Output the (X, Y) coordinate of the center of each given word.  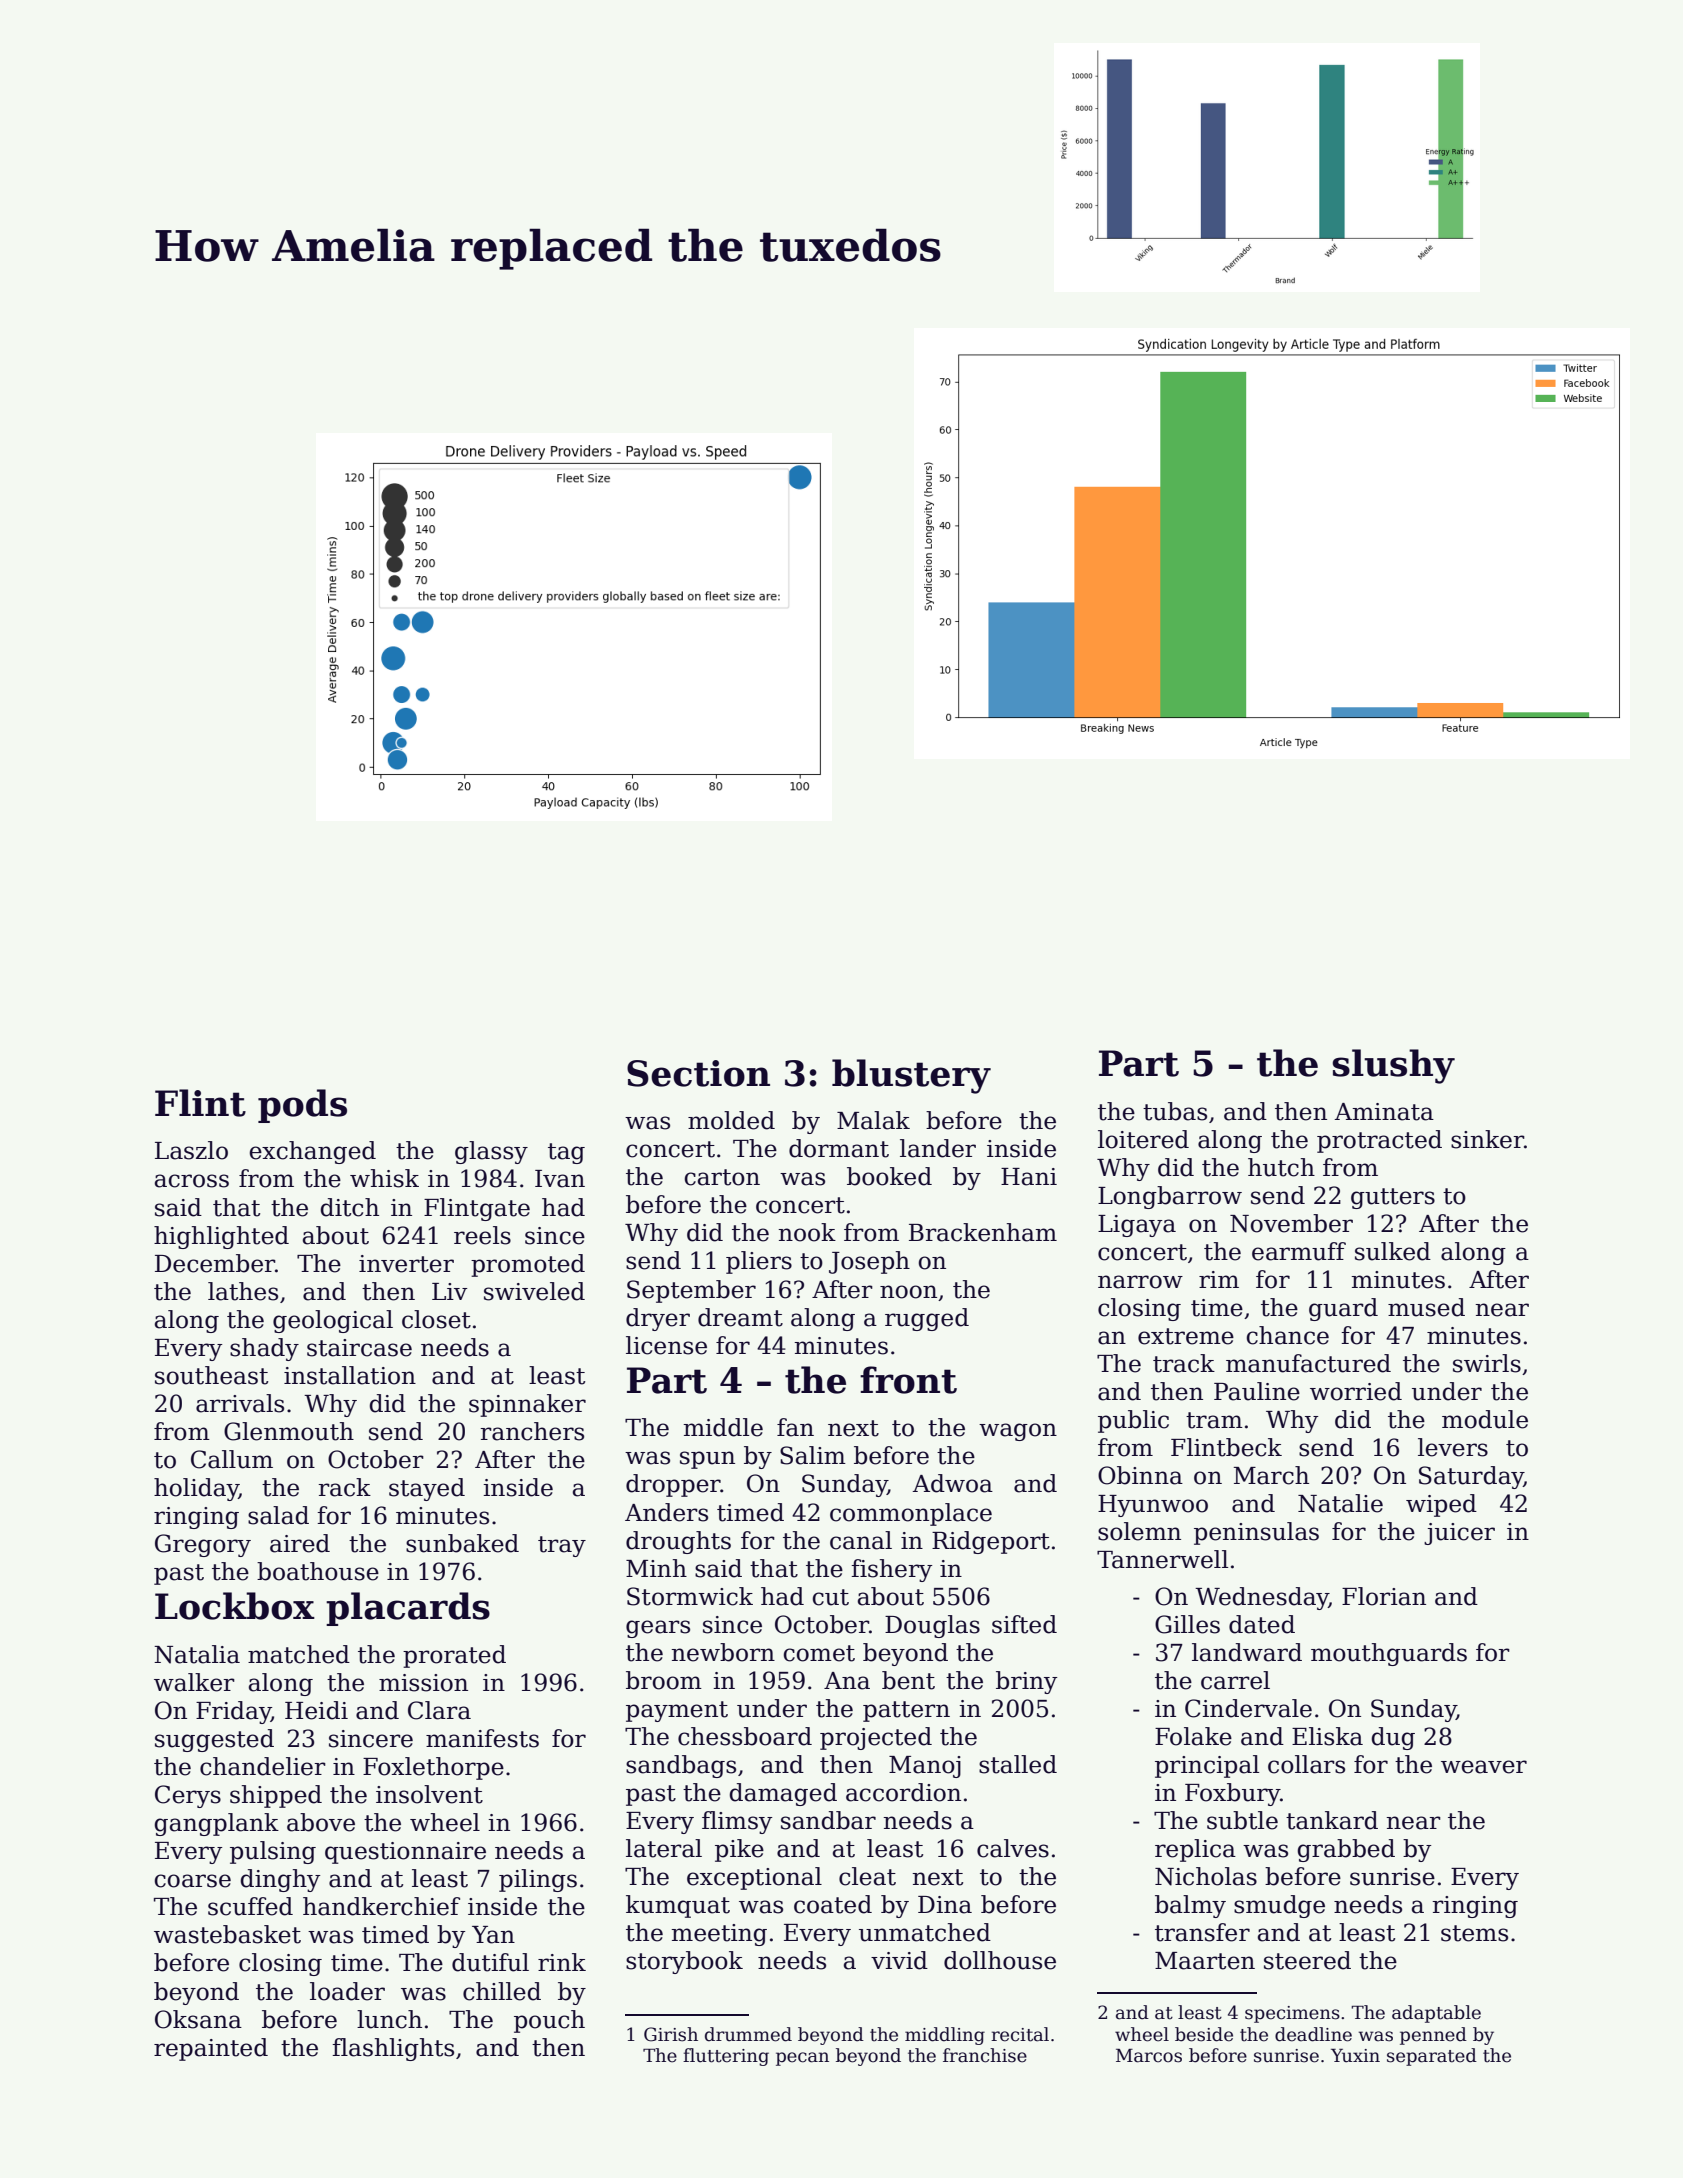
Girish (671, 2034)
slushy (1393, 1066)
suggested (214, 1740)
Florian (1384, 1596)
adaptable (1436, 2014)
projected (876, 1738)
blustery (911, 1076)
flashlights (393, 2049)
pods (302, 1106)
